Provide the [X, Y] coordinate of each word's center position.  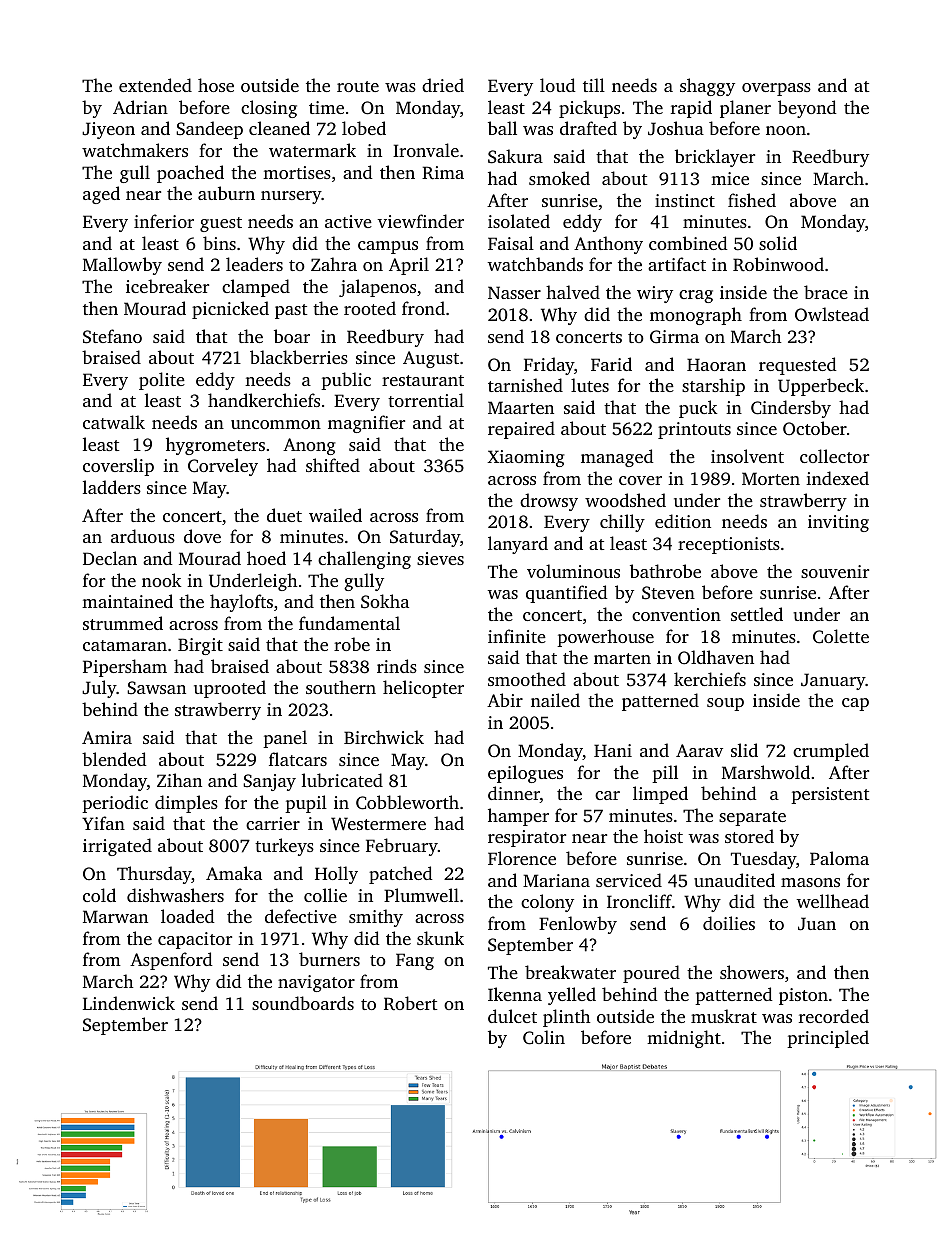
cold [99, 895]
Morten [771, 478]
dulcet [512, 1016]
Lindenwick [129, 1003]
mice [730, 178]
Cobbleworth [407, 802]
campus [388, 247]
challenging [364, 560]
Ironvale [426, 150]
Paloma [839, 858]
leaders [254, 264]
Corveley [223, 467]
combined [688, 243]
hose [216, 85]
